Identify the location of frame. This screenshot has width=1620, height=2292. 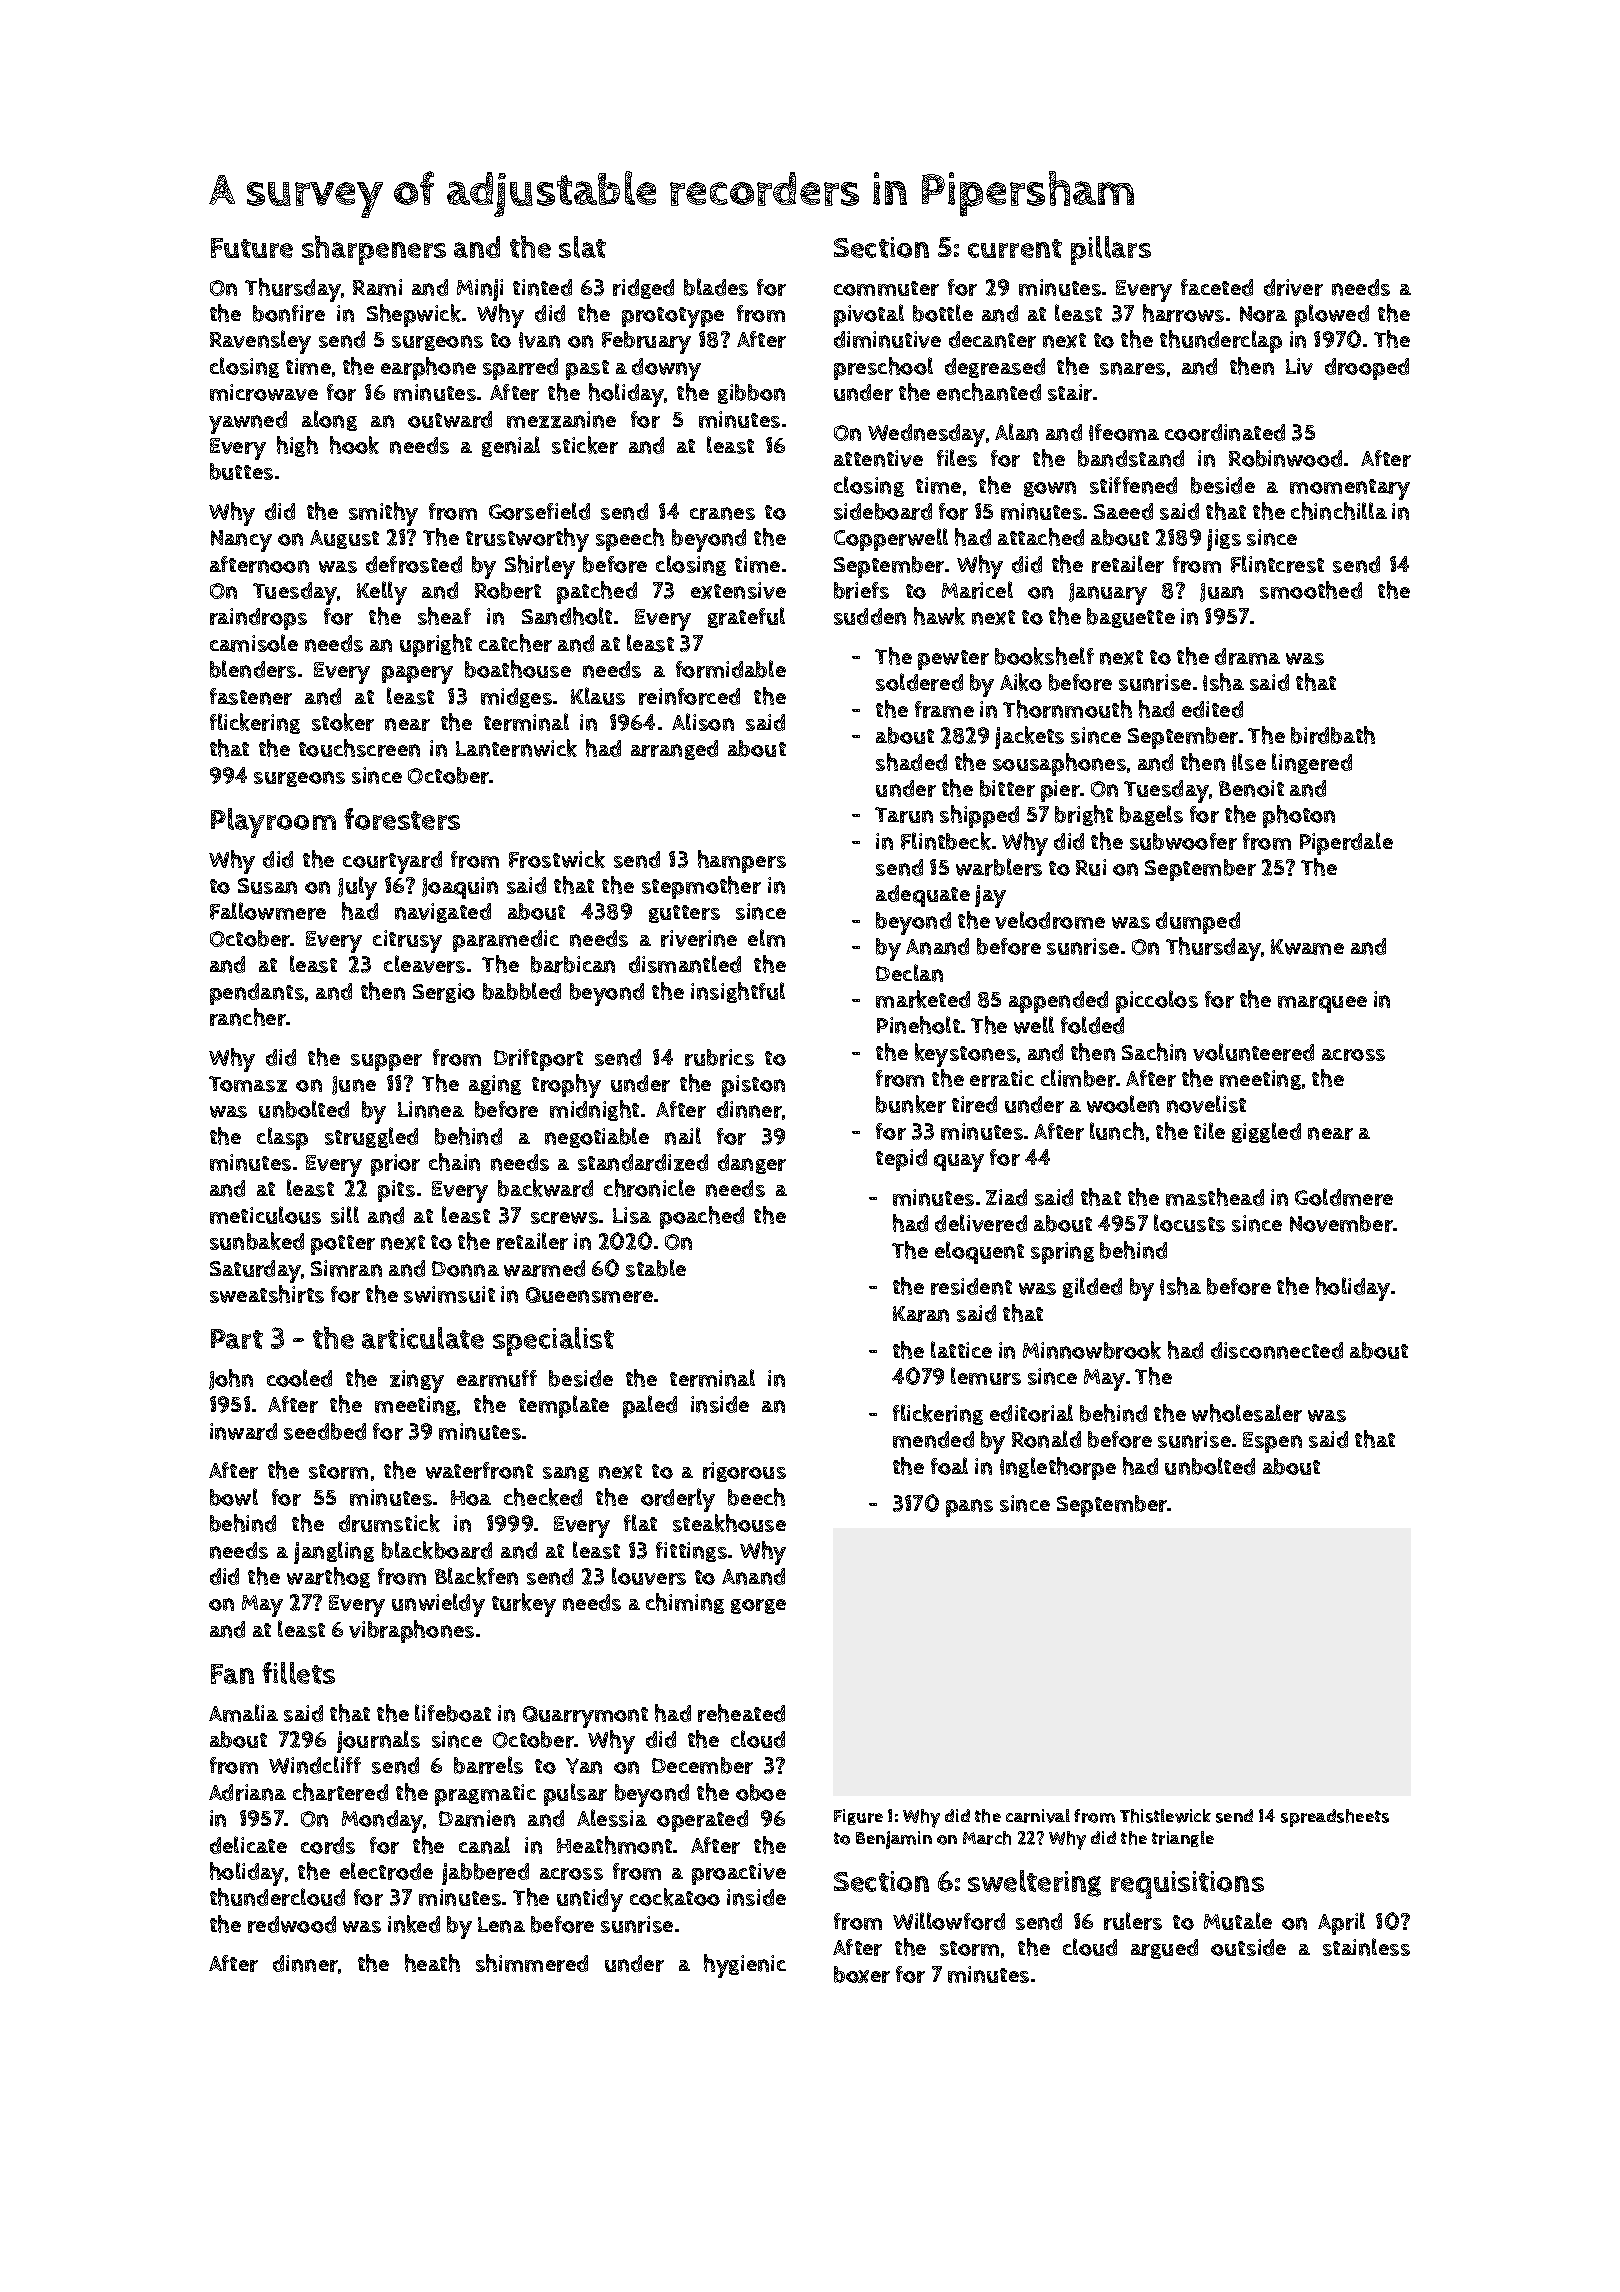
(944, 709).
